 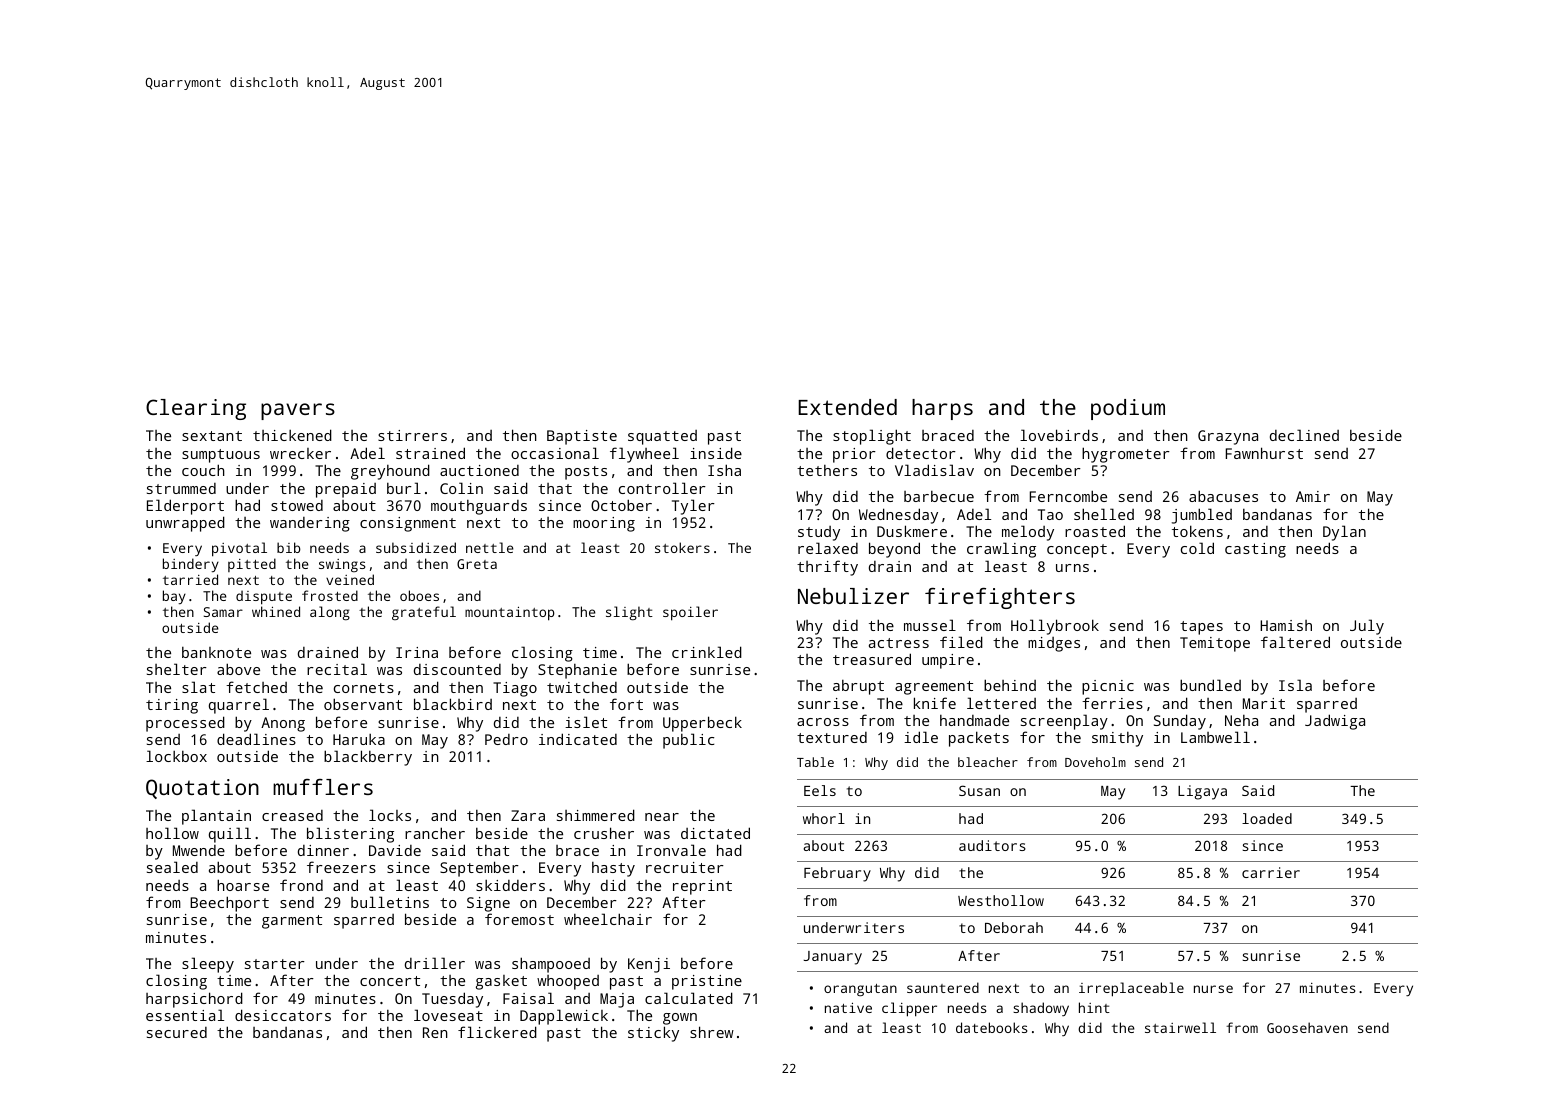 I want to click on loaded, so click(x=1267, y=818).
